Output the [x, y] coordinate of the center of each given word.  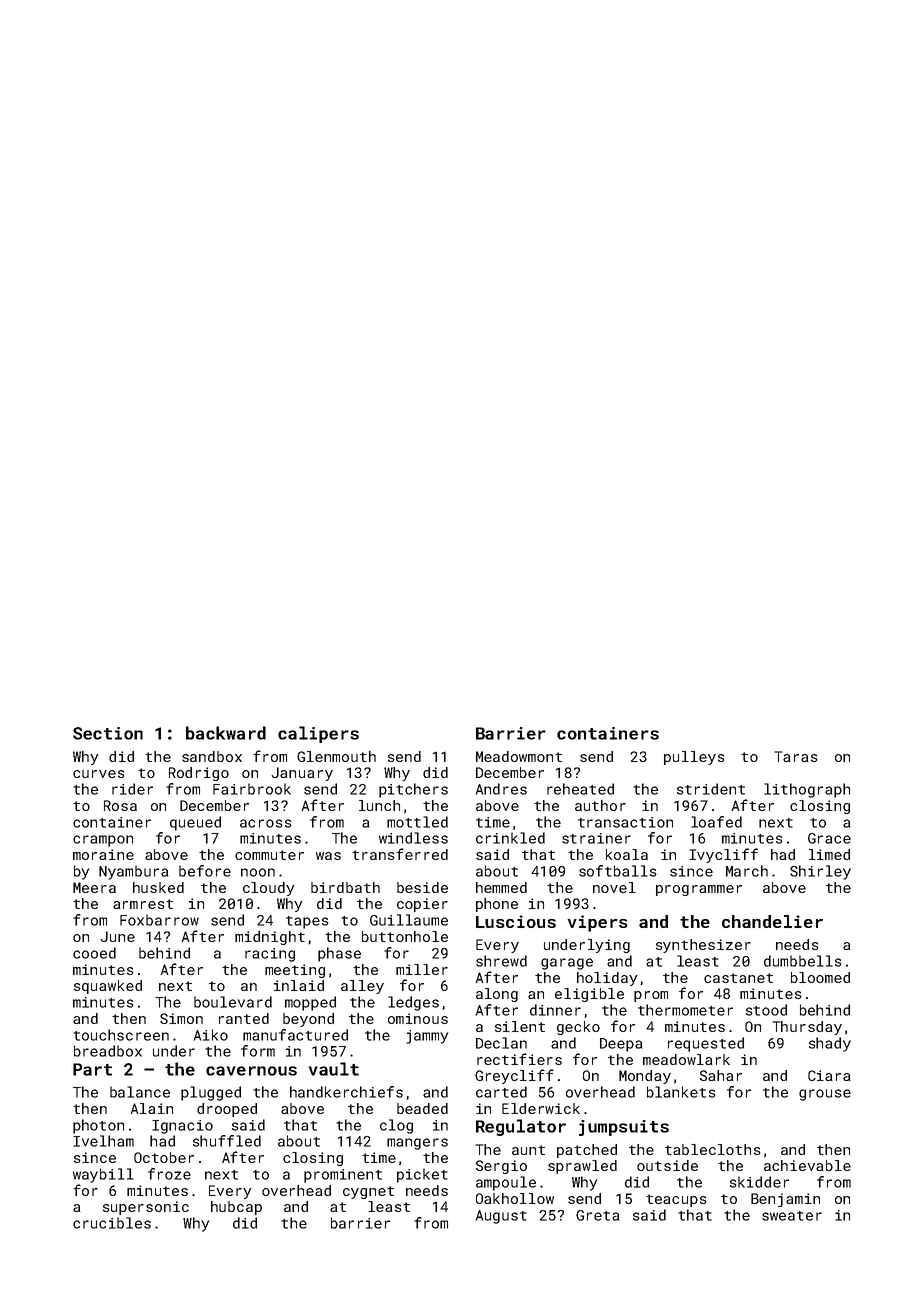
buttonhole [405, 936]
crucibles [112, 1223]
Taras [796, 756]
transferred [400, 854]
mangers [417, 1144]
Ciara [829, 1075]
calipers [318, 734]
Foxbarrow [159, 920]
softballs [618, 871]
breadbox [108, 1051]
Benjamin [785, 1200]
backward [226, 733]
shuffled [227, 1141]
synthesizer [703, 946]
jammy [427, 1037]
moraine [103, 854]
